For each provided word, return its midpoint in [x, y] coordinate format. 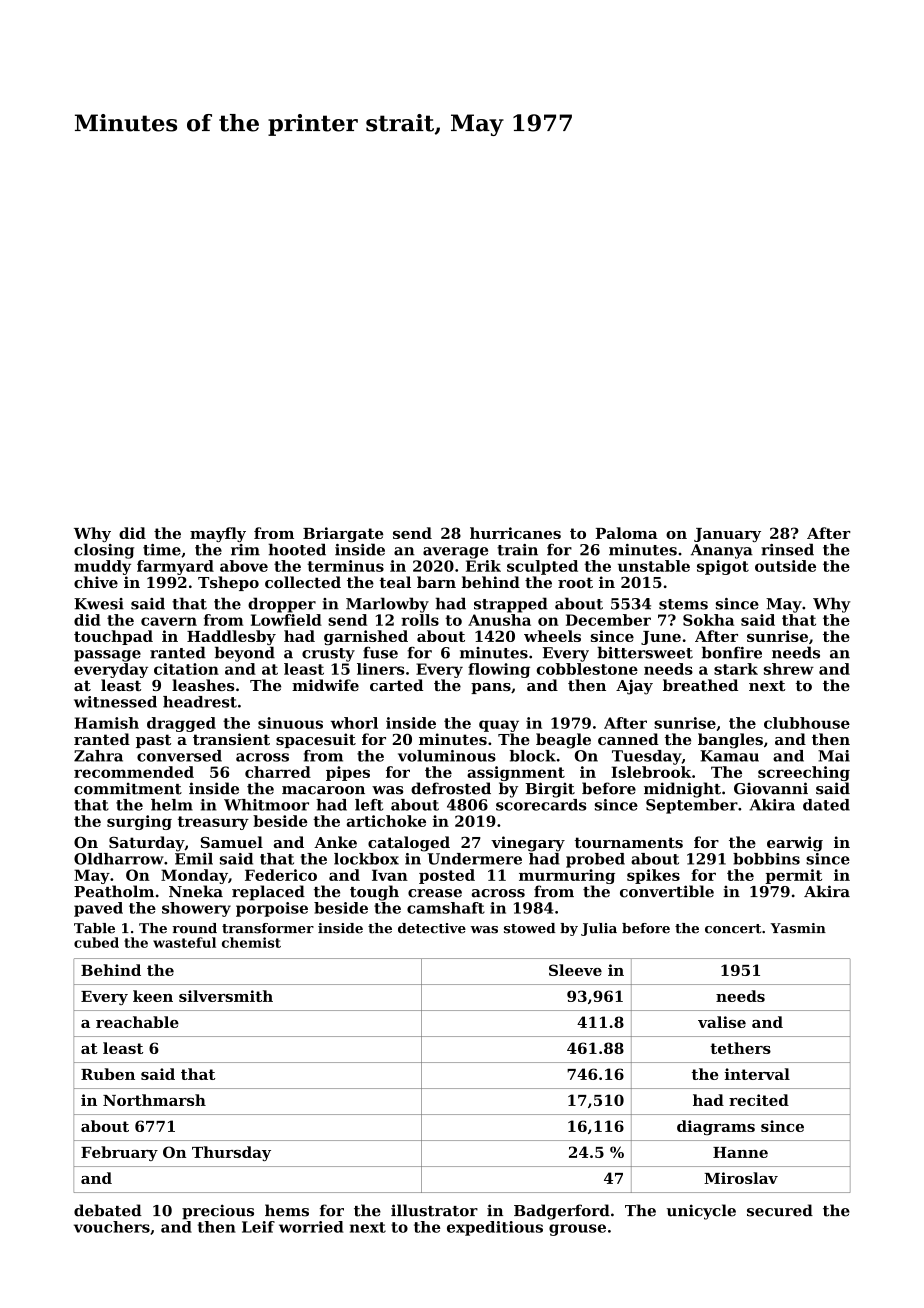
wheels [552, 636]
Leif [258, 1227]
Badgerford [562, 1212]
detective [432, 928]
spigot [723, 567]
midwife [325, 685]
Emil [194, 859]
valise [722, 1022]
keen [153, 996]
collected [303, 582]
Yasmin [798, 928]
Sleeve [575, 970]
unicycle [701, 1212]
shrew [789, 669]
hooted [297, 549]
